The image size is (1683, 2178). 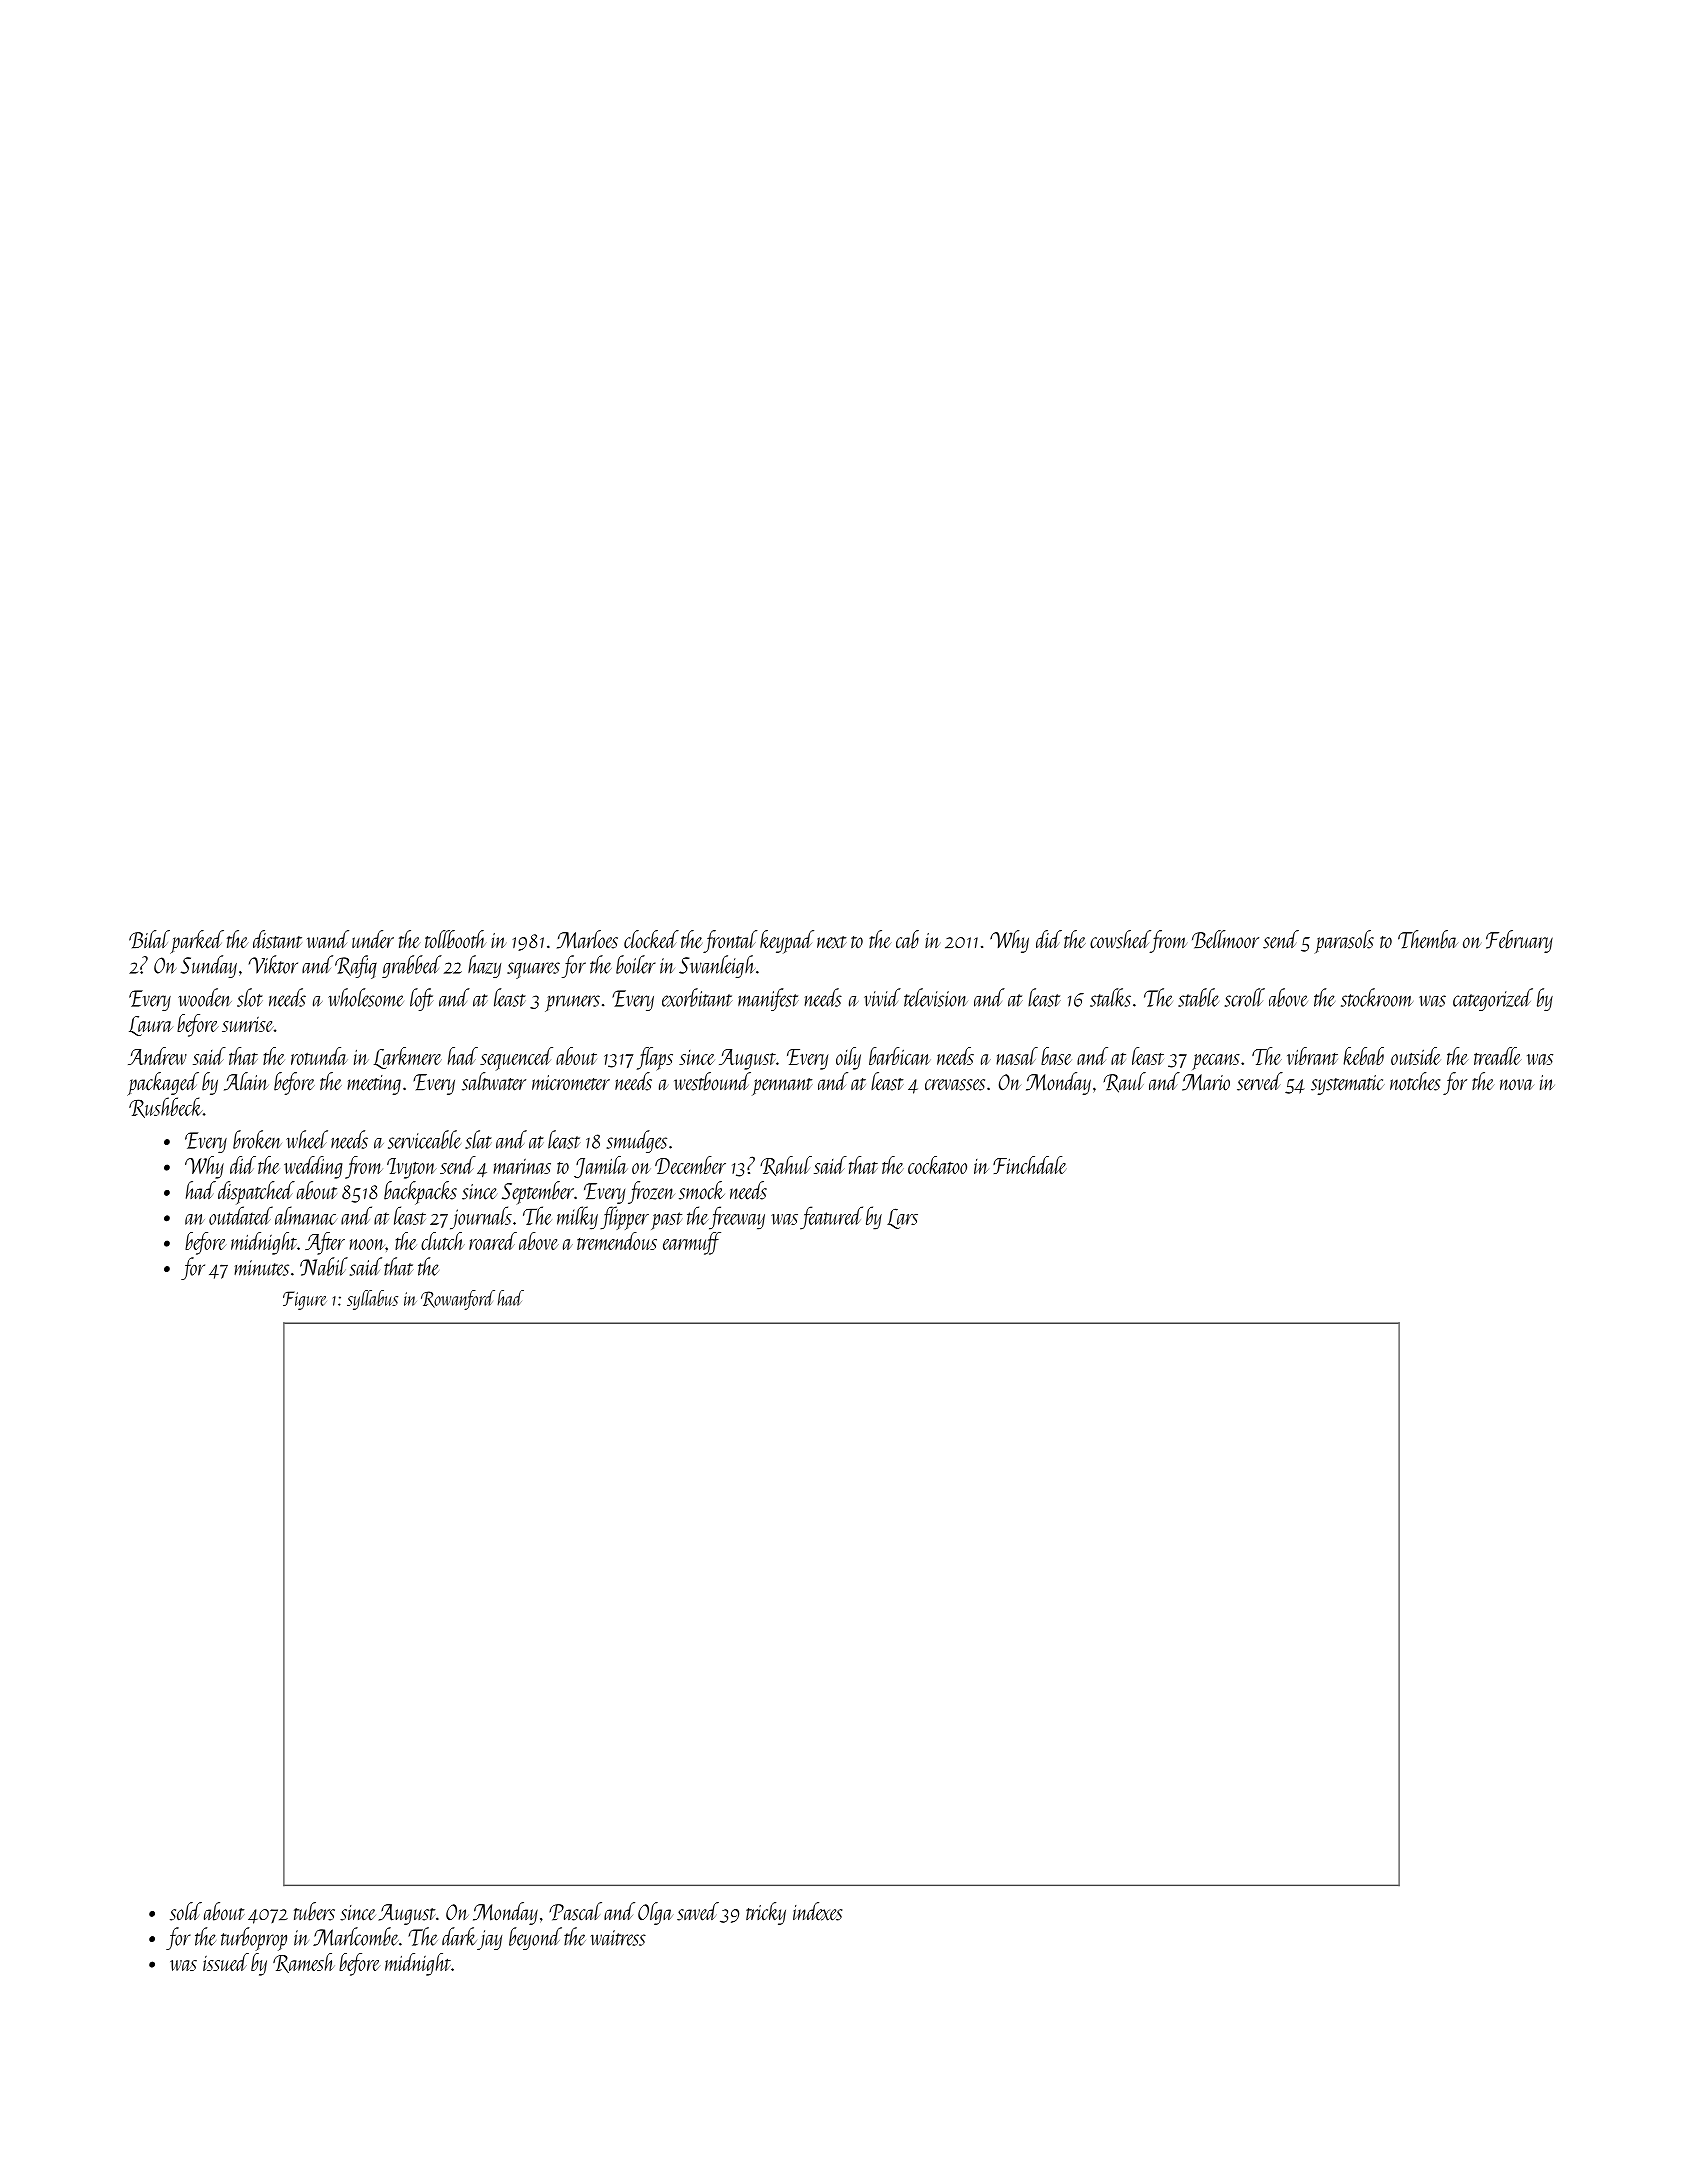 I want to click on slat, so click(x=478, y=1139).
